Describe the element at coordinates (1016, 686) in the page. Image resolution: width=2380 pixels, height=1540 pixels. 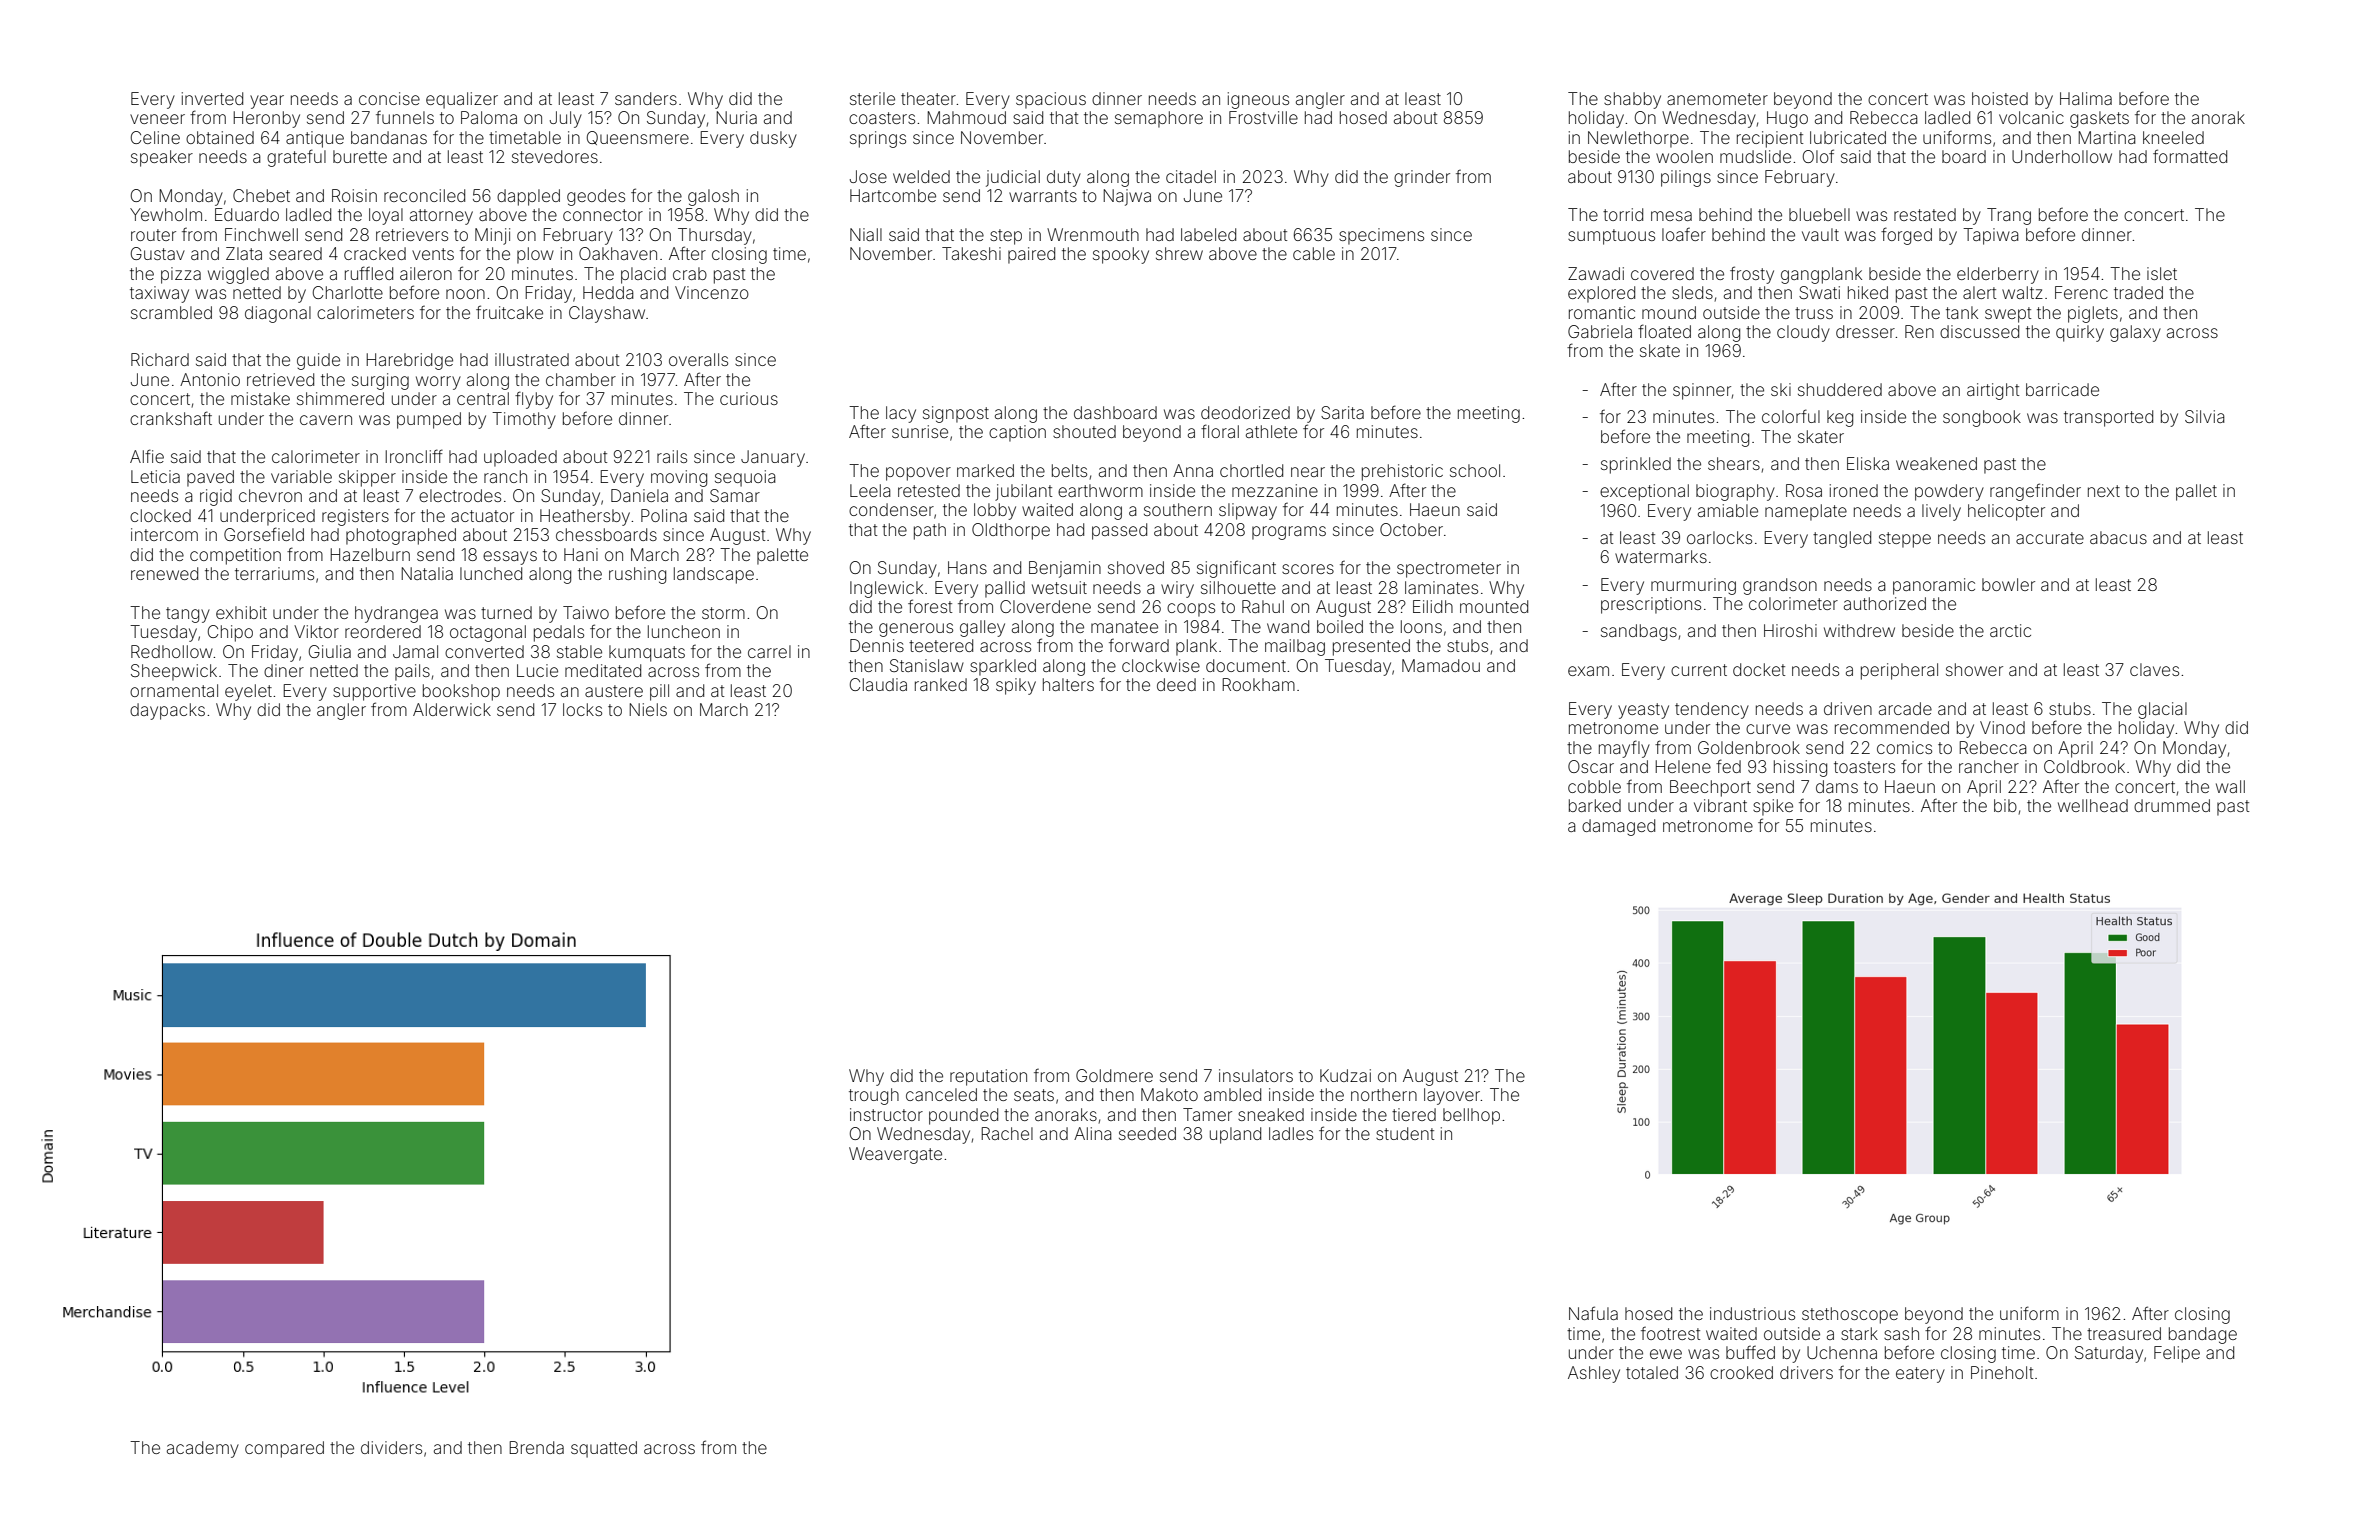
I see `spiky` at that location.
